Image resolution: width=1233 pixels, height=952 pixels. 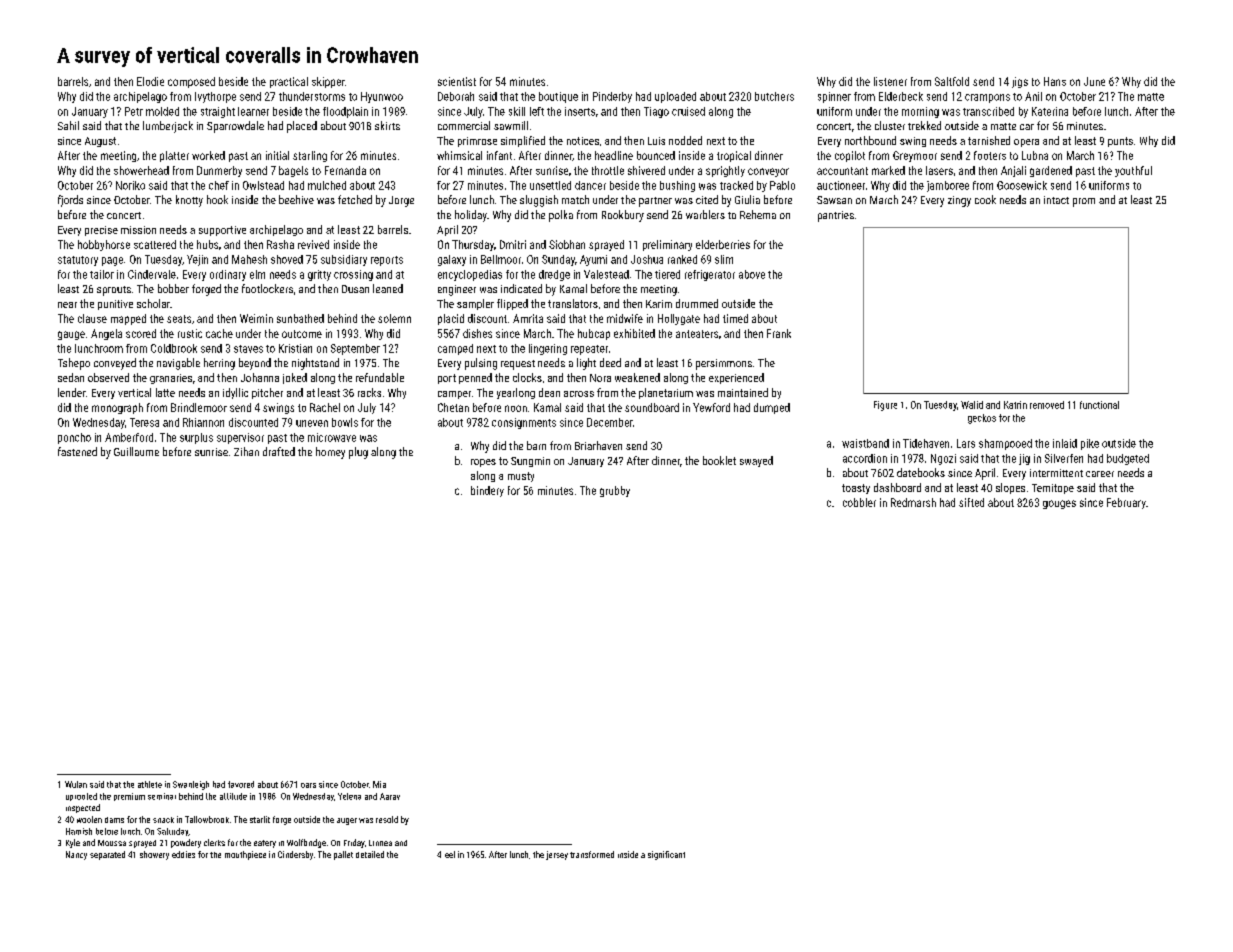 What do you see at coordinates (1084, 202) in the page?
I see `prom` at bounding box center [1084, 202].
